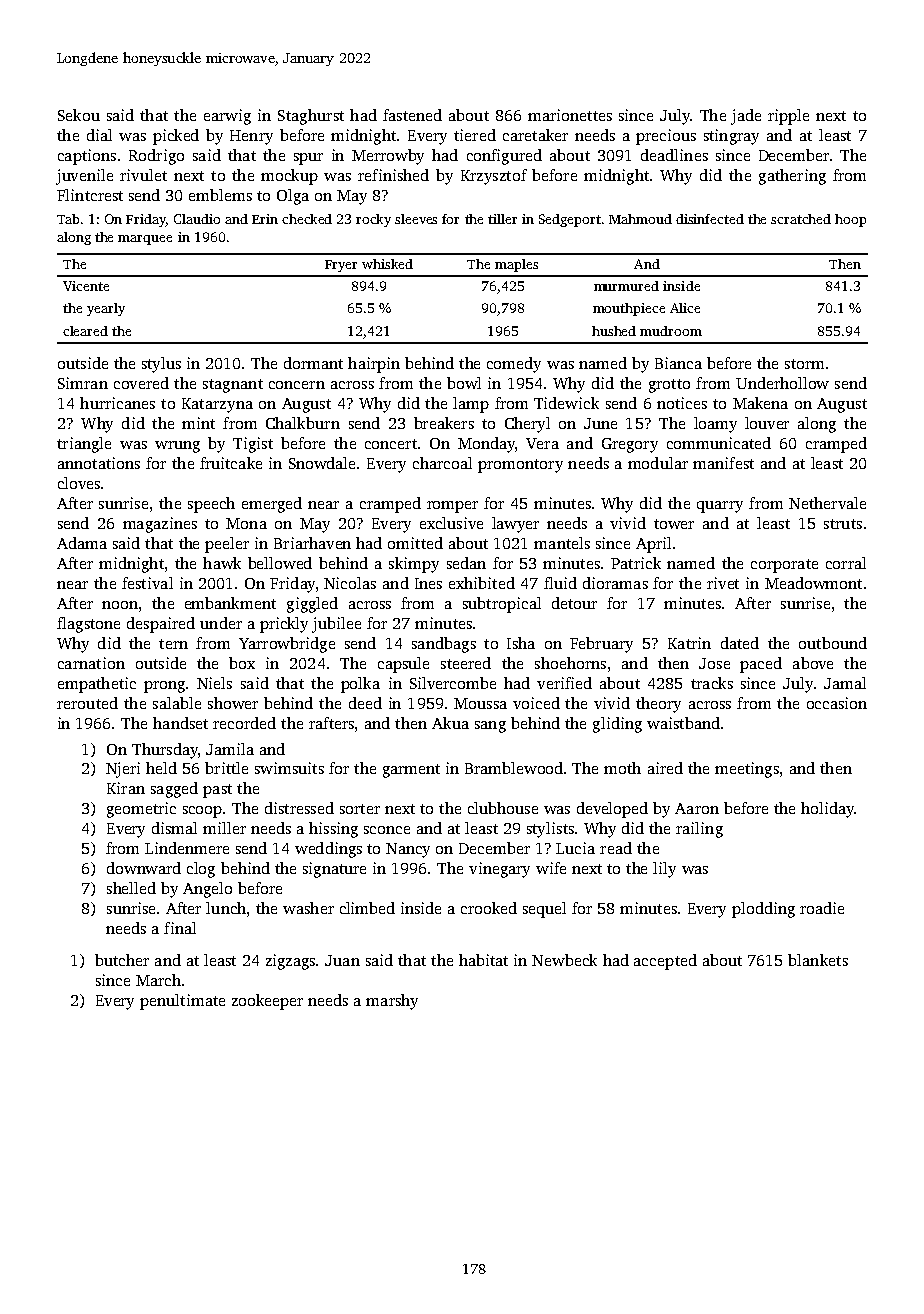 The image size is (924, 1314). I want to click on Nethervale, so click(827, 503).
